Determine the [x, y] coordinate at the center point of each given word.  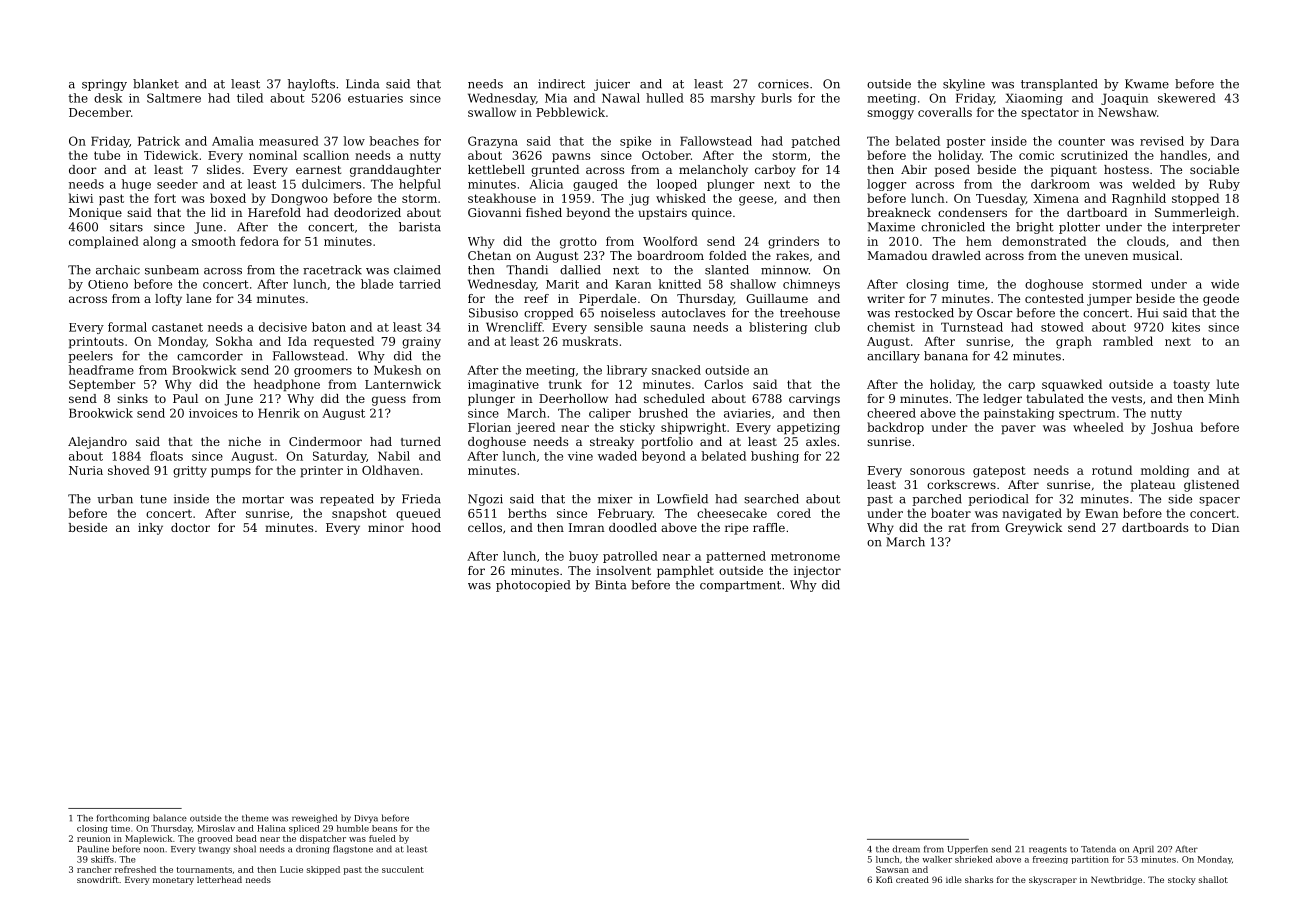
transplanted [1059, 85]
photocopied [533, 586]
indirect [561, 84]
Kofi [884, 879]
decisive [283, 327]
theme [255, 818]
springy [104, 85]
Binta [610, 585]
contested [1054, 298]
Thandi [527, 270]
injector [817, 572]
